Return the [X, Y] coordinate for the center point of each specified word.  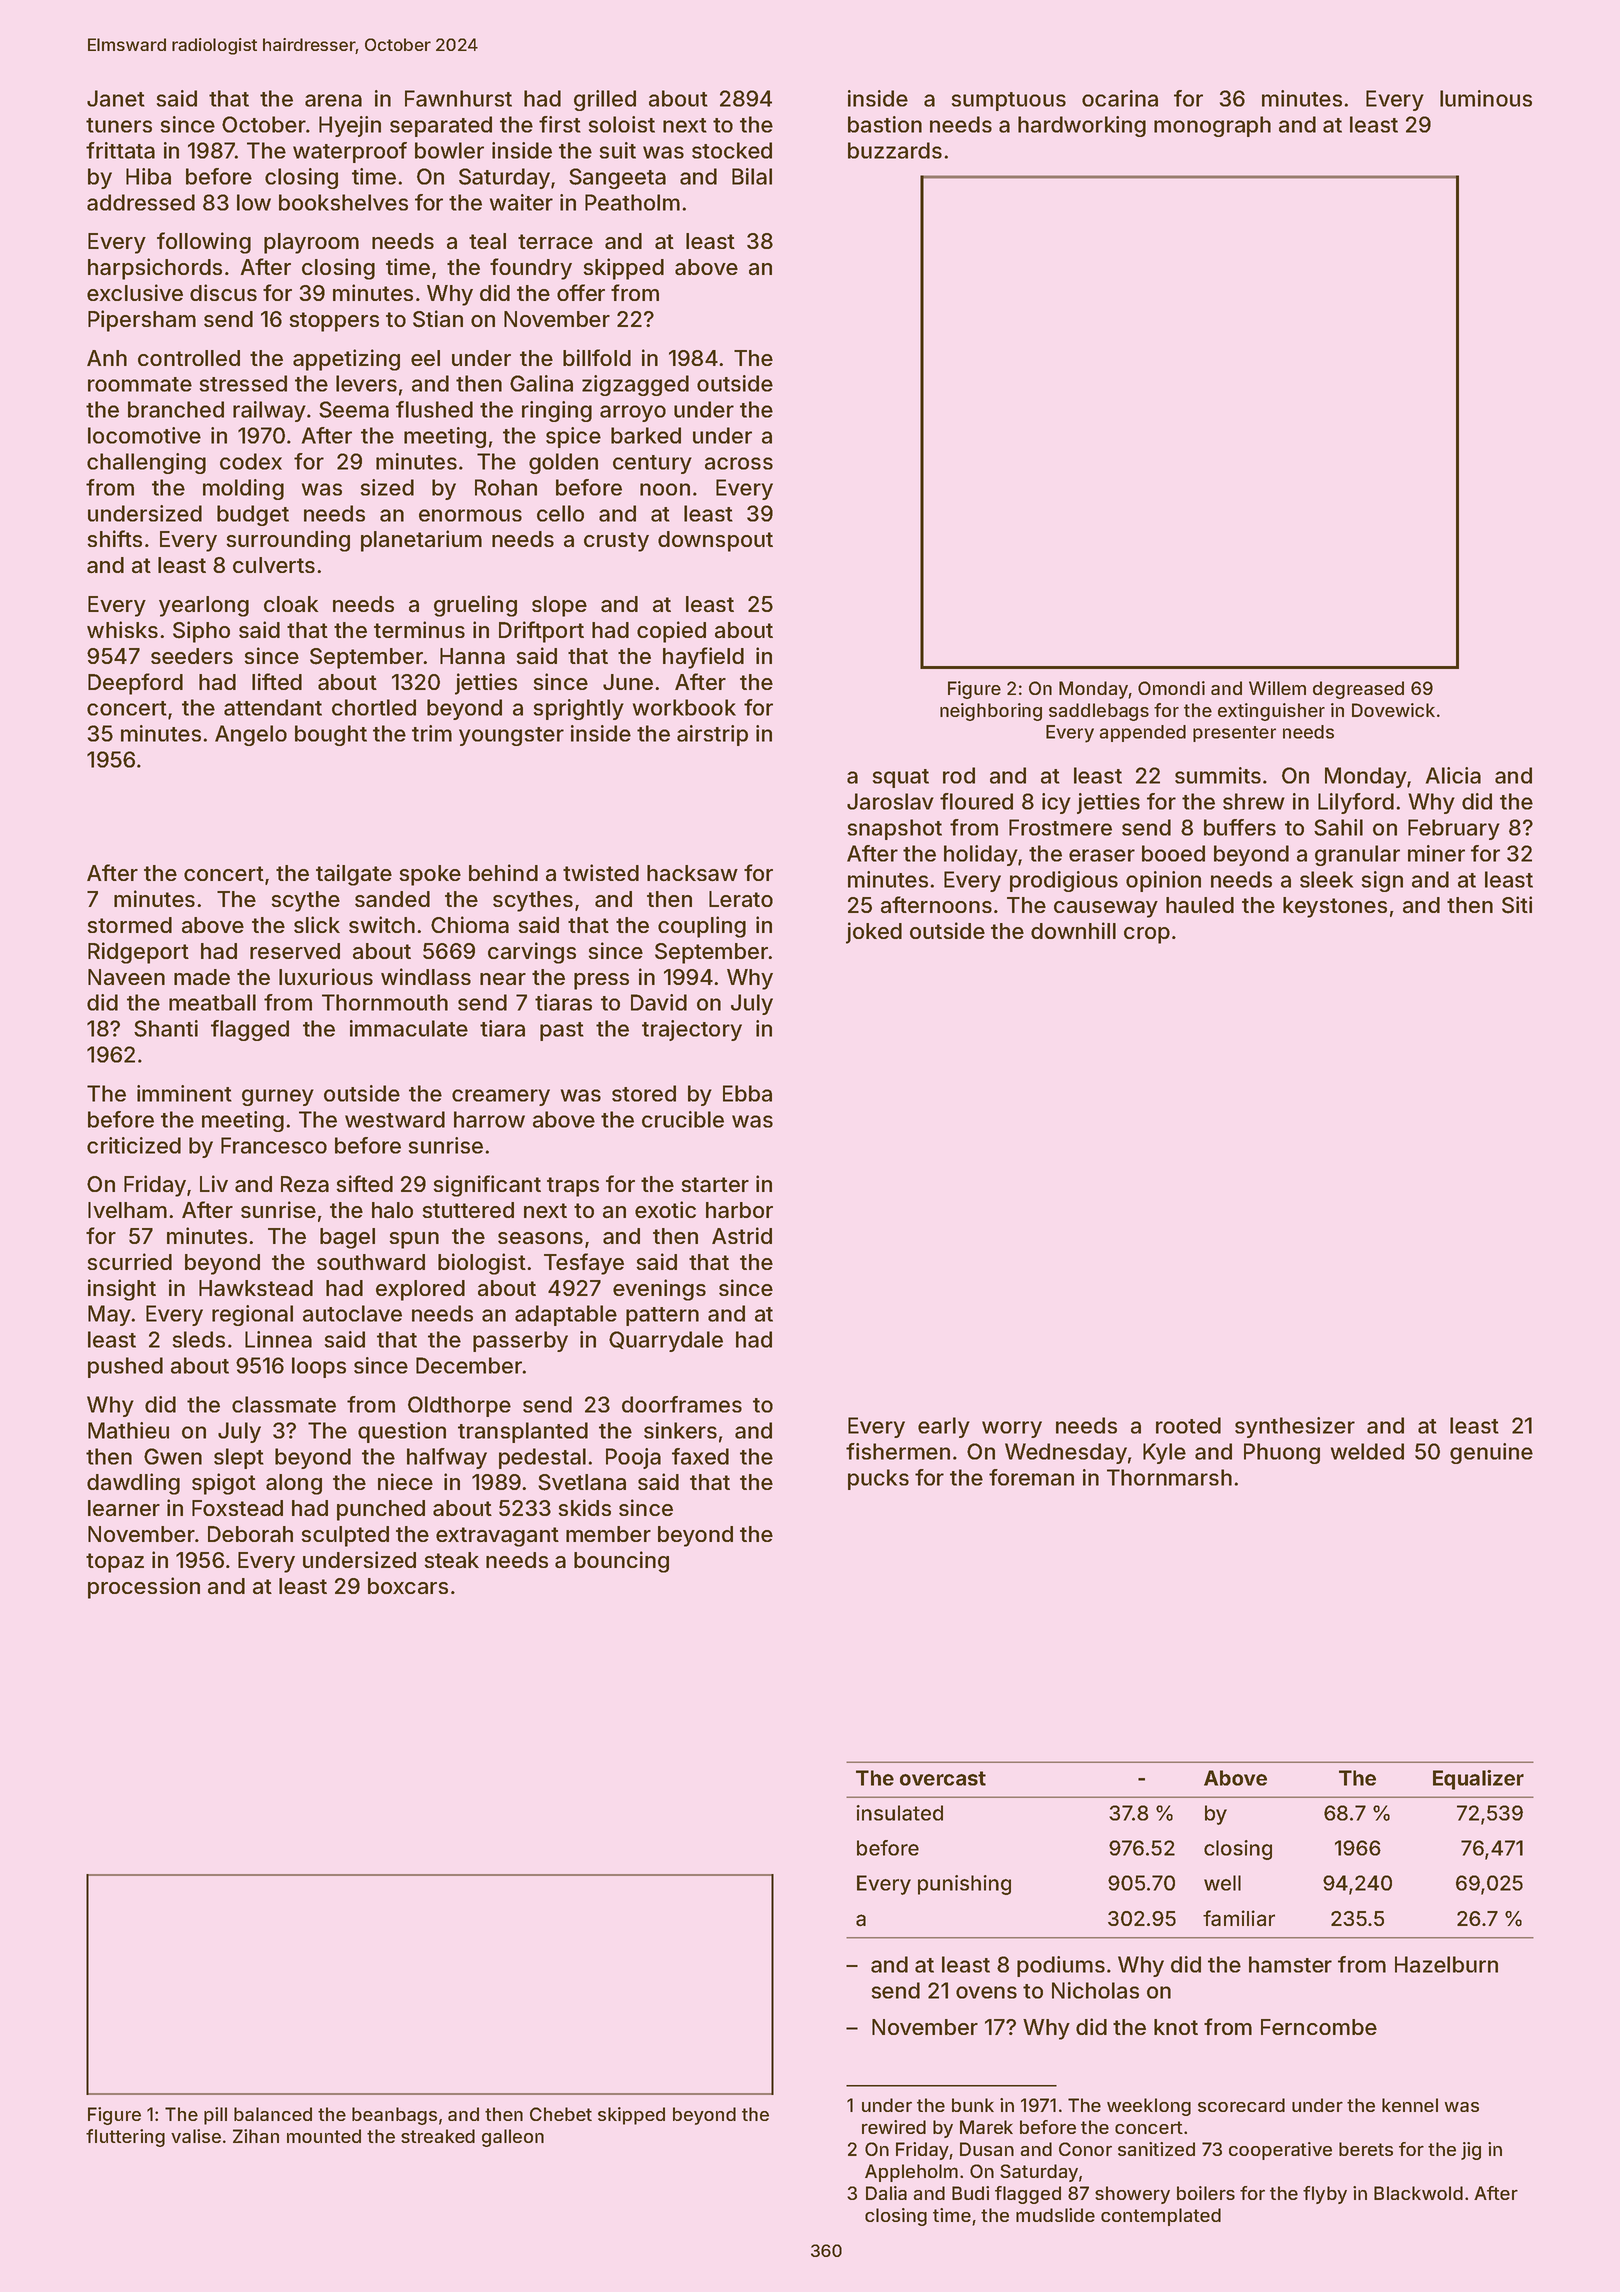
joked [874, 933]
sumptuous [1009, 101]
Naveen [126, 977]
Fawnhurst [458, 98]
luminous [1486, 98]
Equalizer [1478, 1780]
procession [144, 1588]
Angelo [251, 735]
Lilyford [1356, 803]
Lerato [741, 899]
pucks [878, 1479]
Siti [1517, 905]
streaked [438, 2136]
